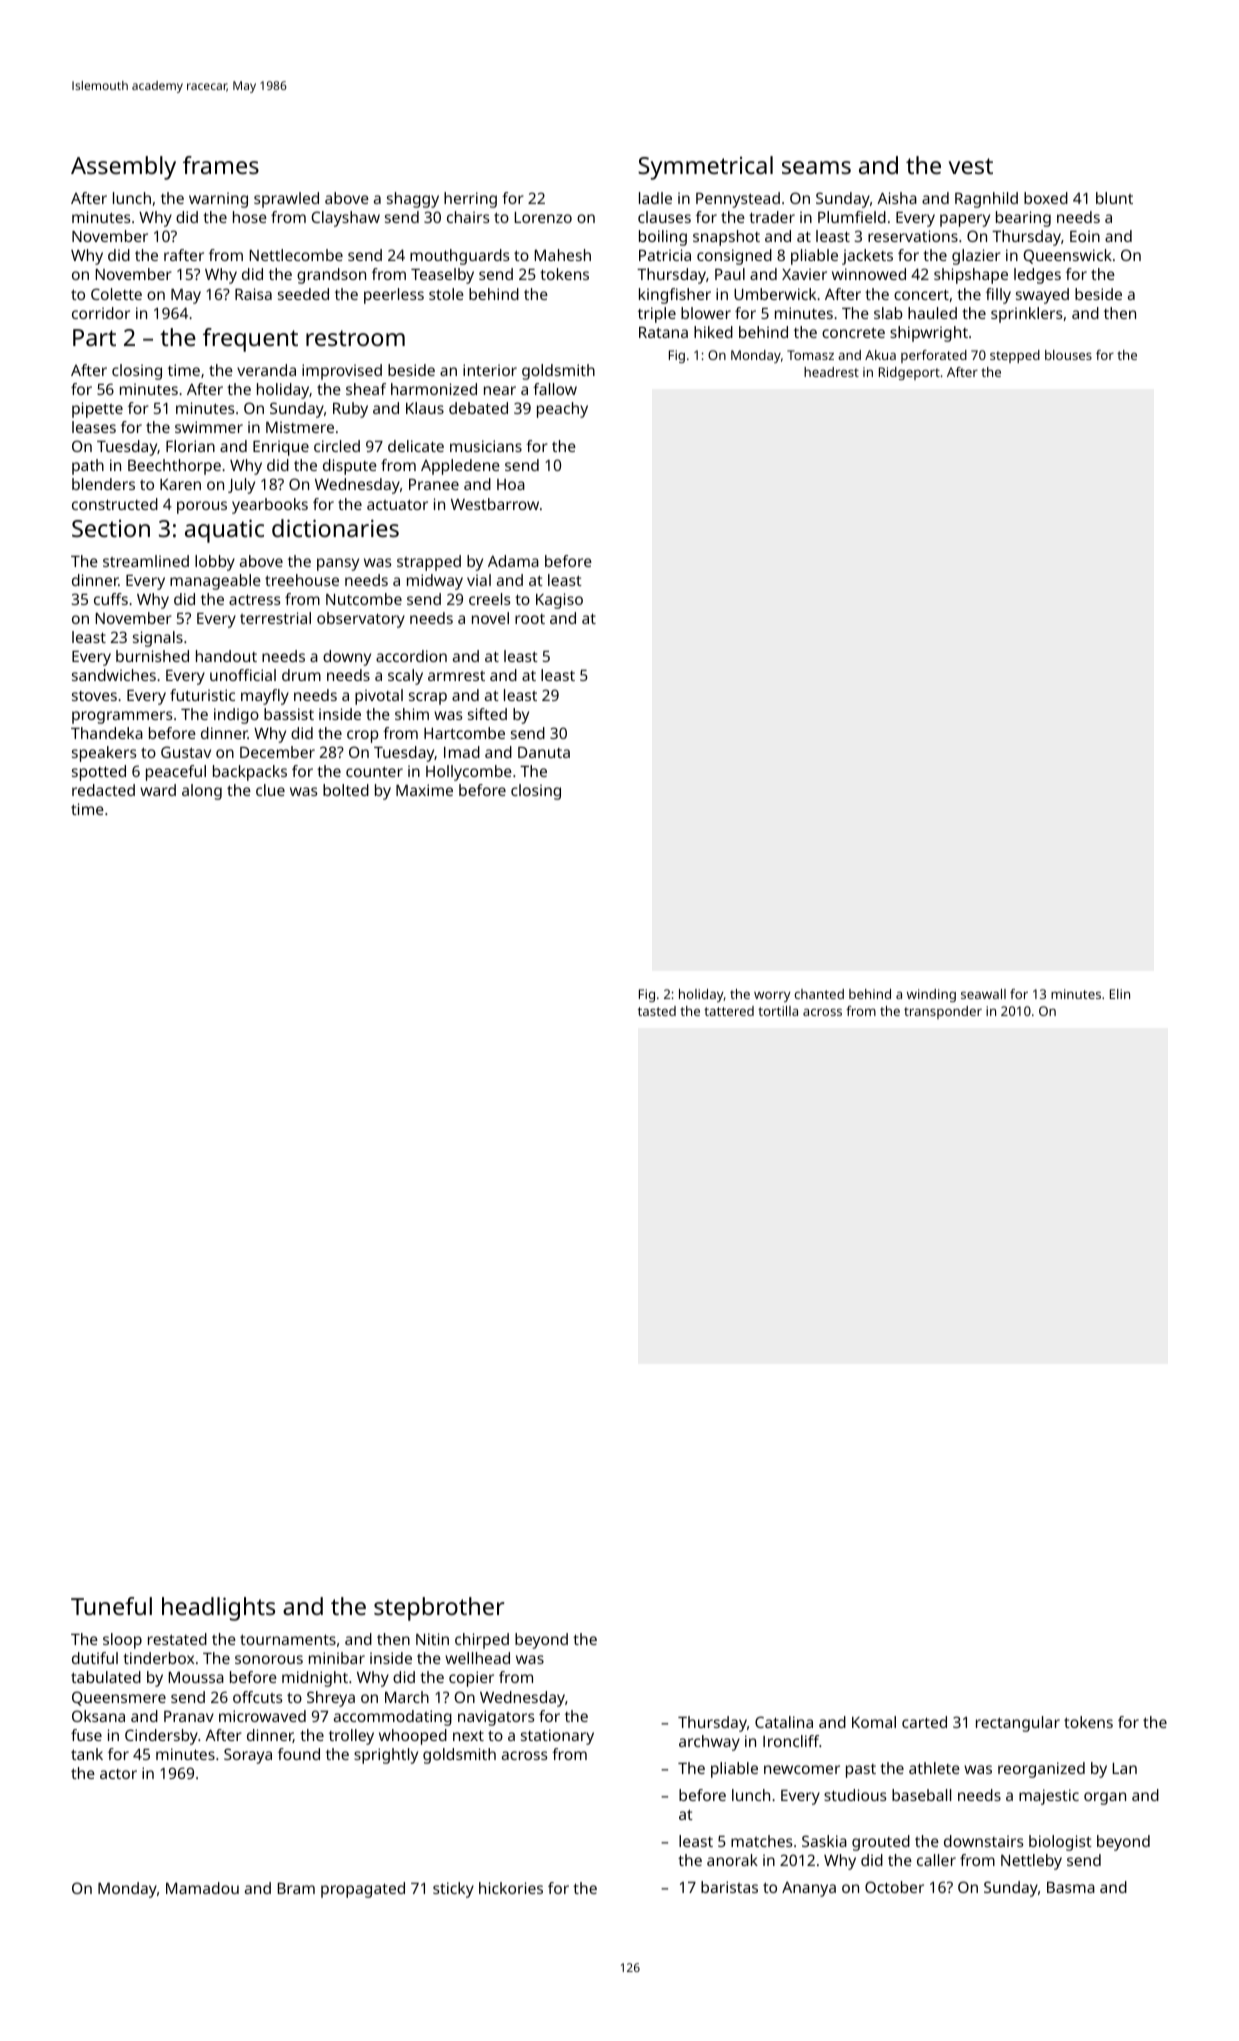 This document has height=2041, width=1239. I want to click on Danuta, so click(544, 752).
